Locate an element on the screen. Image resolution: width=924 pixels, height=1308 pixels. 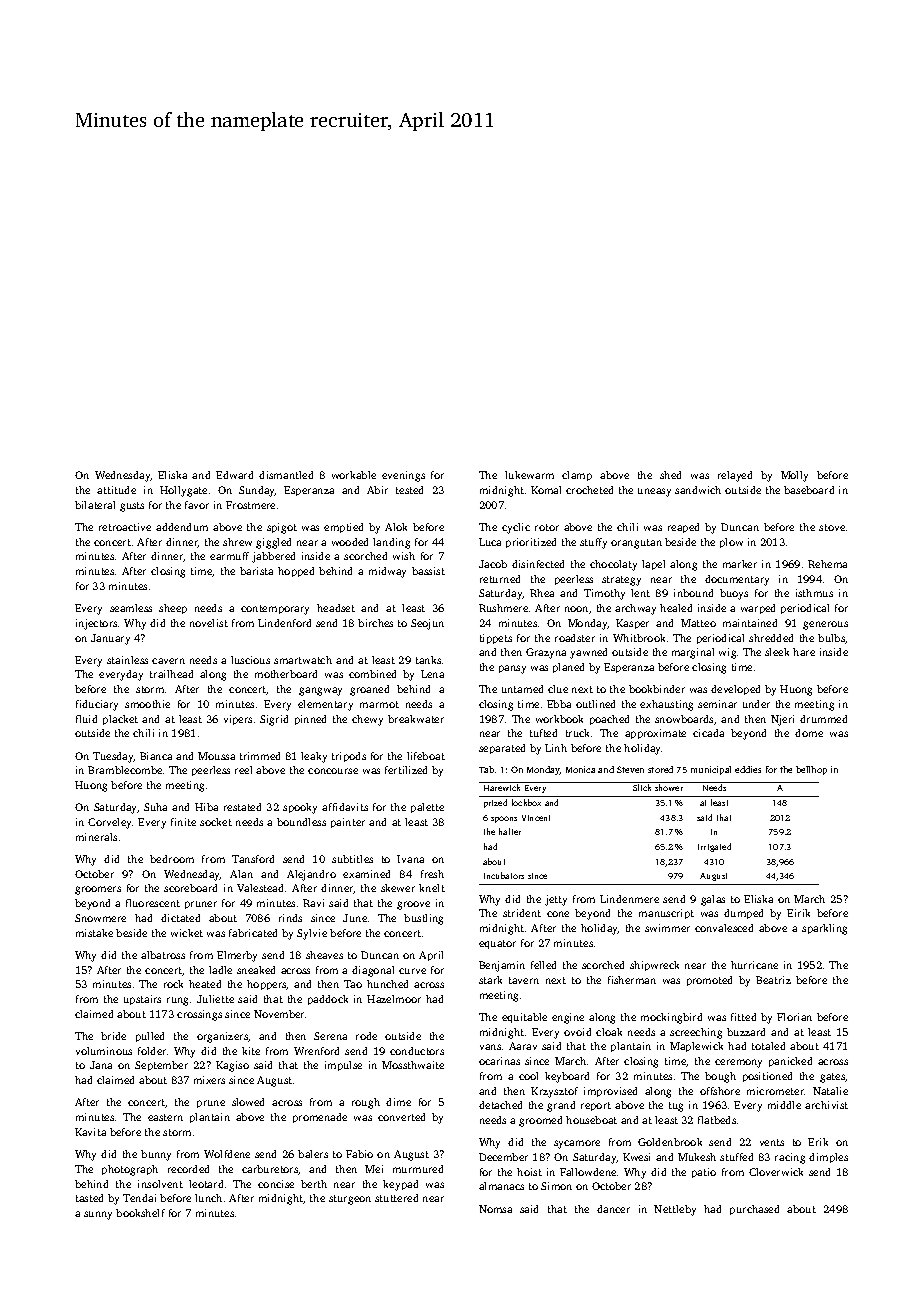
rotor is located at coordinates (547, 527).
